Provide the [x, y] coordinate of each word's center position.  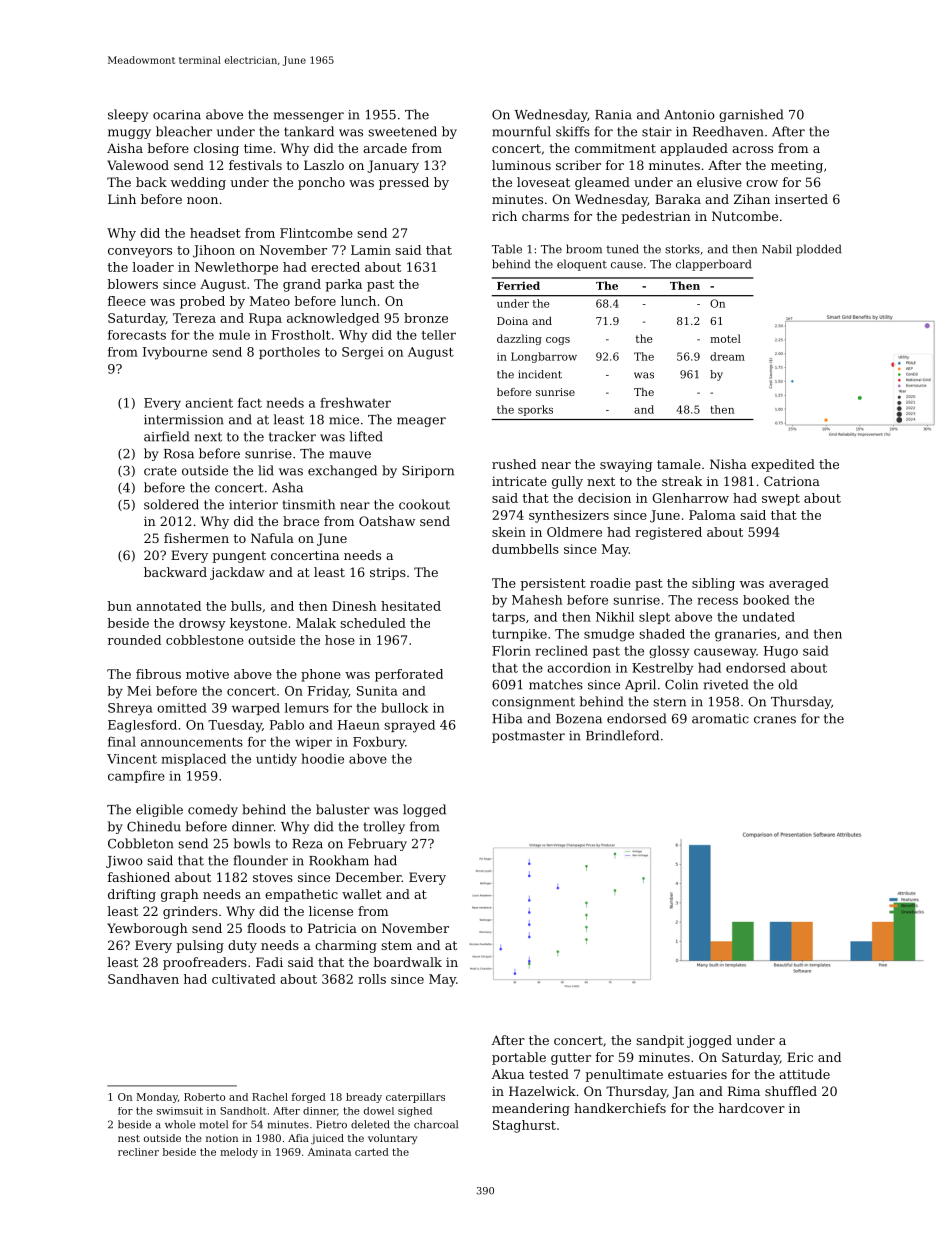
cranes [775, 720]
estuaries [697, 1074]
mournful [521, 131]
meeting [797, 166]
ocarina [177, 115]
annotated [168, 606]
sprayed [409, 726]
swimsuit [180, 1111]
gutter [571, 1059]
